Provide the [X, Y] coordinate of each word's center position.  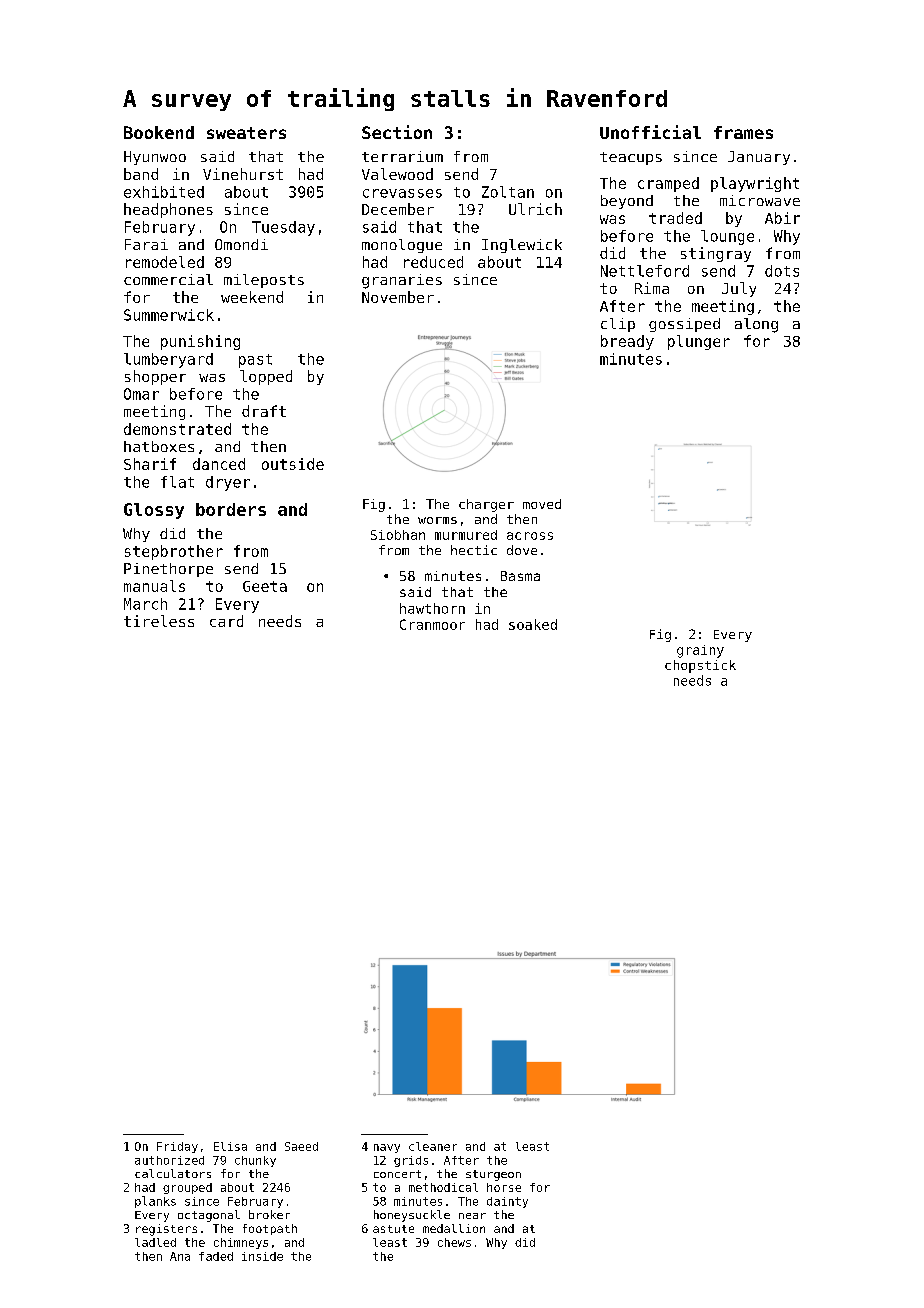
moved [542, 504]
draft [264, 411]
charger [486, 505]
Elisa [230, 1146]
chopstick [700, 666]
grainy [700, 651]
